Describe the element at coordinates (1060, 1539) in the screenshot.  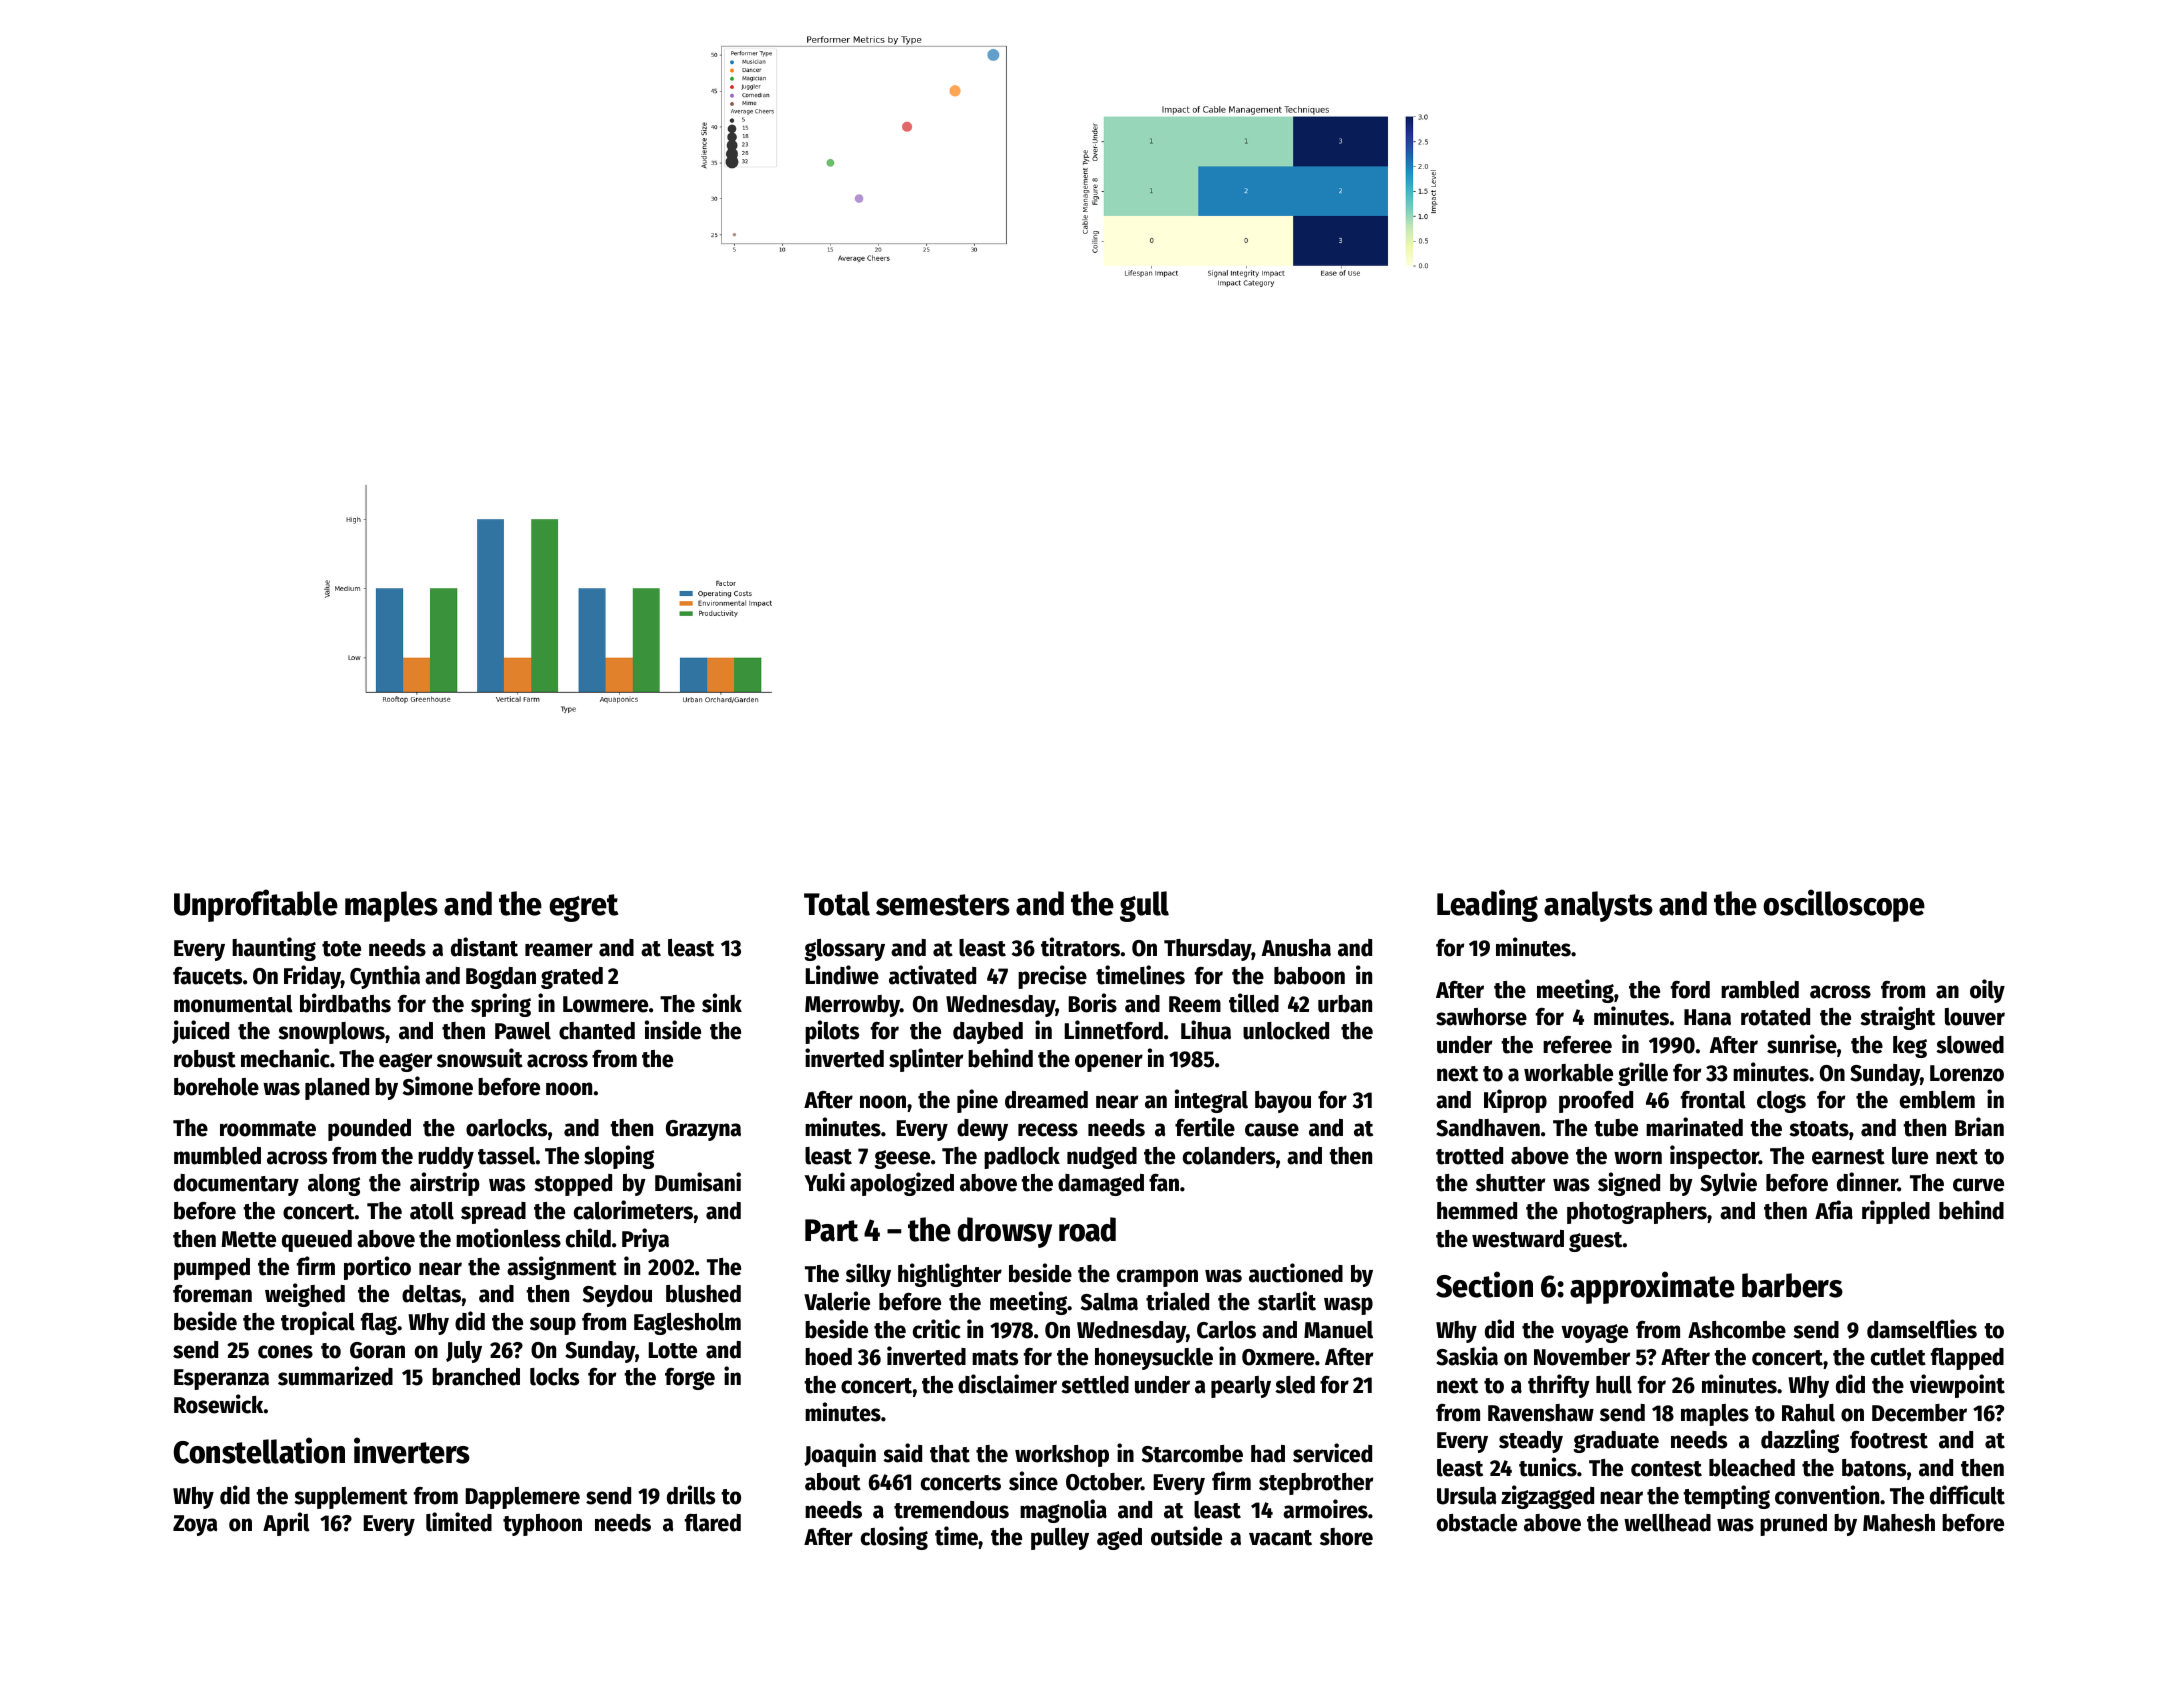
I see `pulley` at that location.
